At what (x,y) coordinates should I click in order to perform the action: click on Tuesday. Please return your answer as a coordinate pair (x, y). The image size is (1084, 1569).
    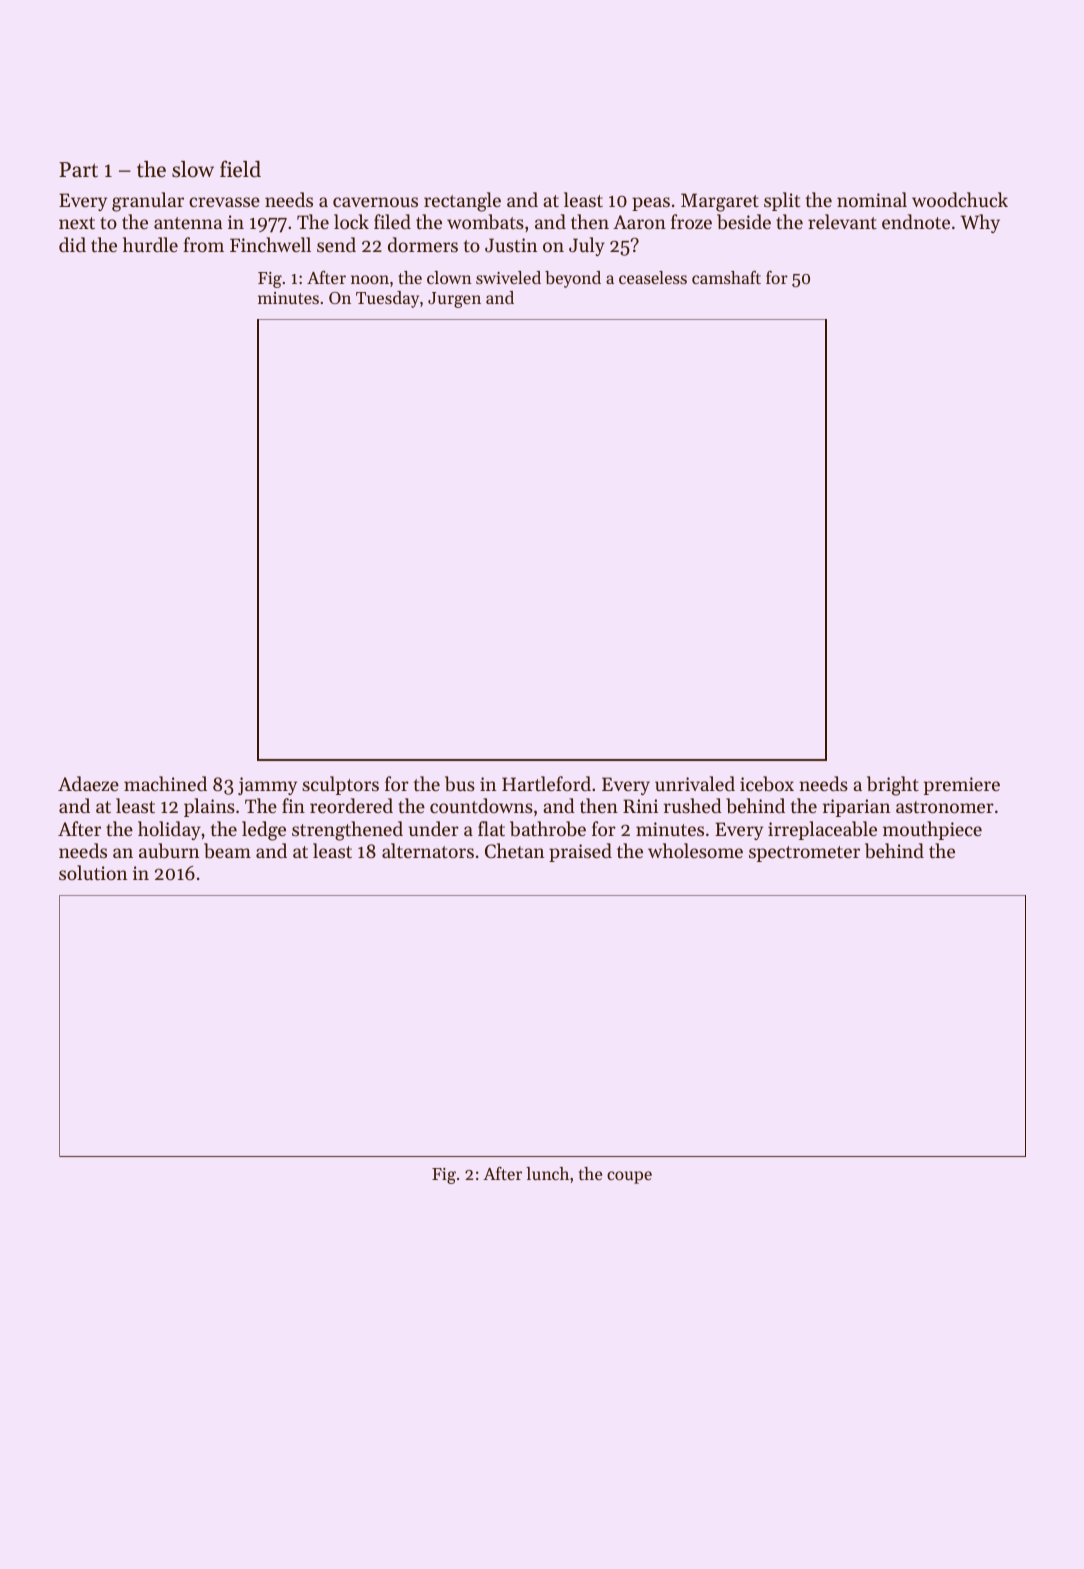
    Looking at the image, I should click on (387, 299).
